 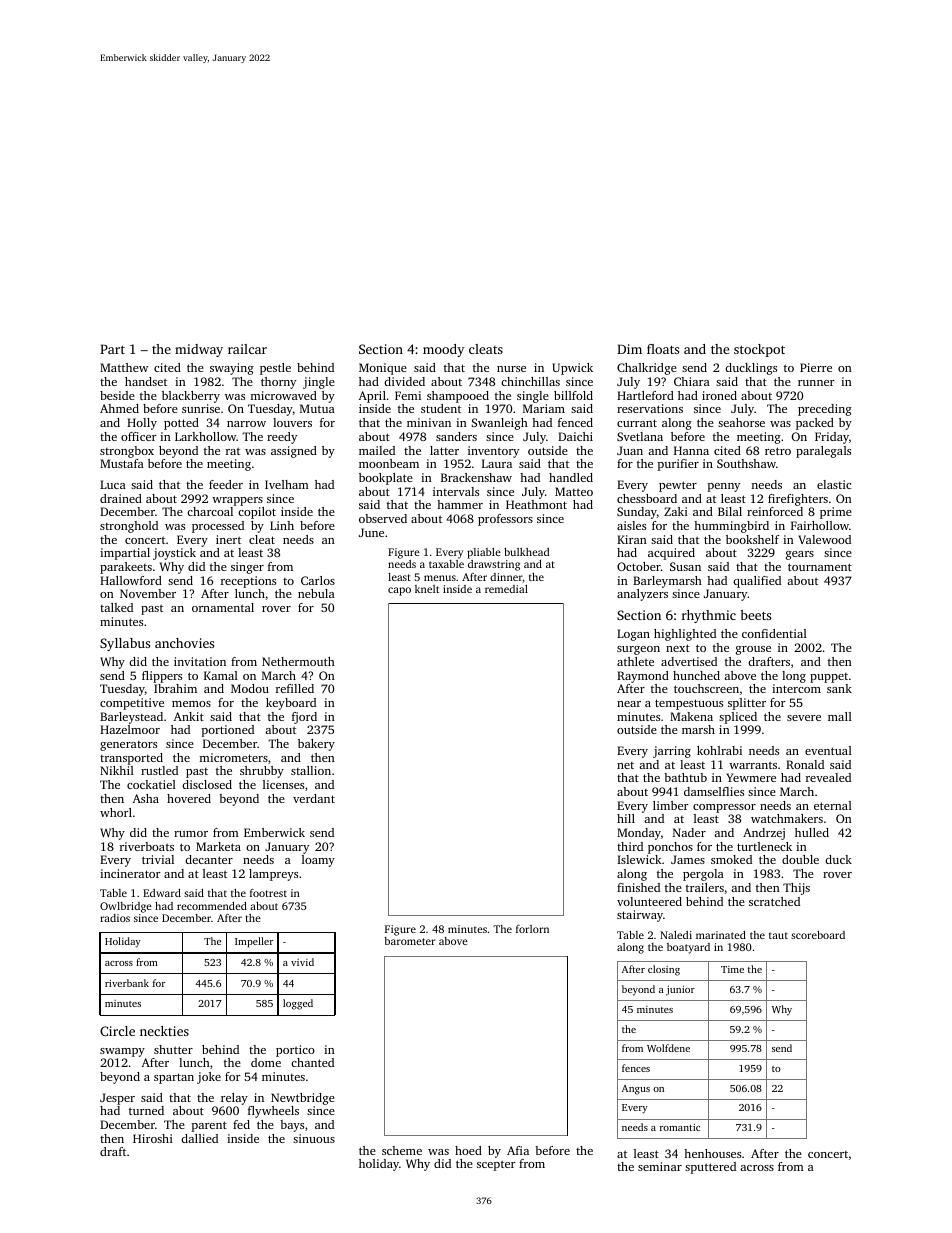 I want to click on sputtered, so click(x=710, y=1168).
